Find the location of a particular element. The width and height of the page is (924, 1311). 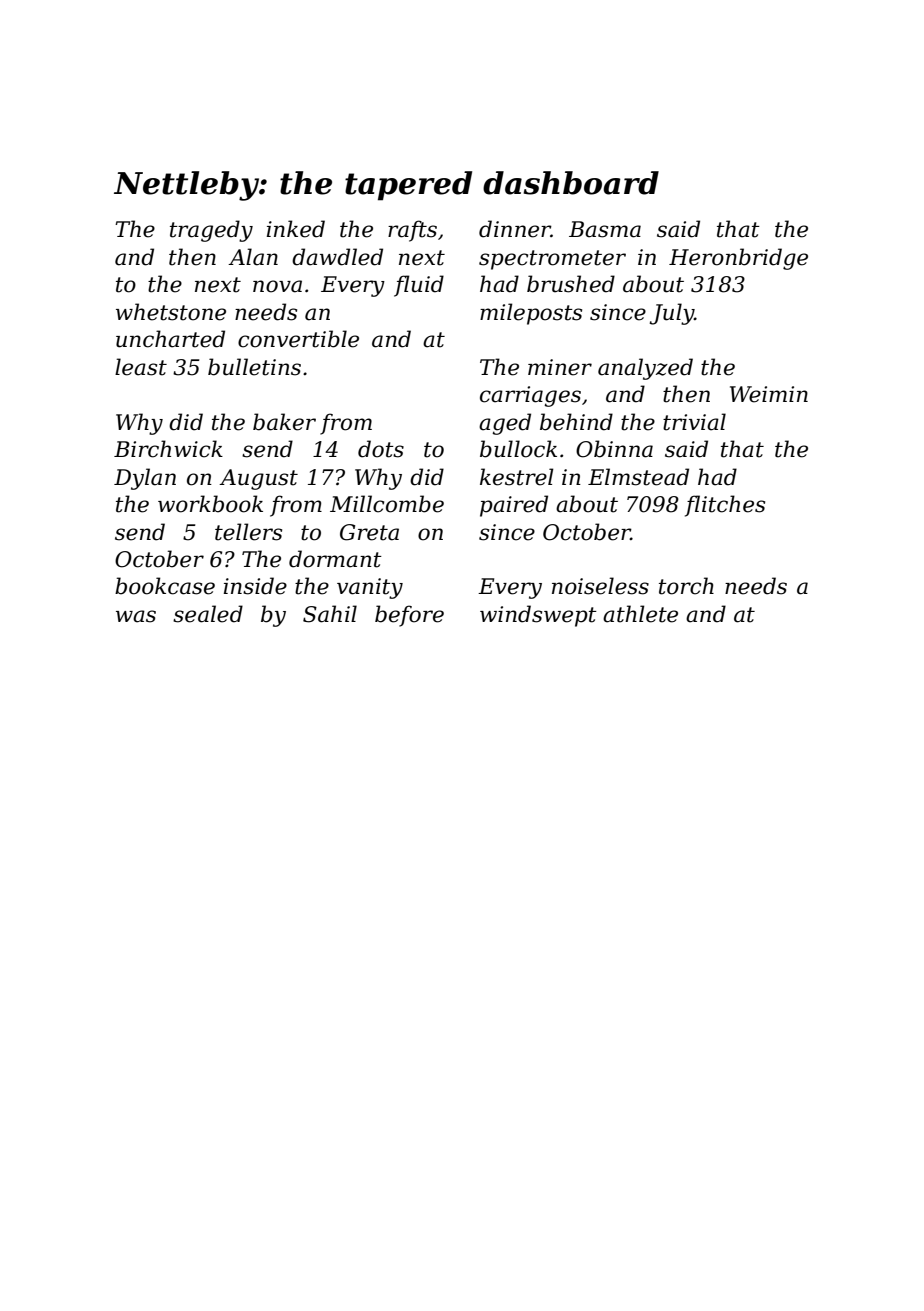

brushed is located at coordinates (571, 284).
